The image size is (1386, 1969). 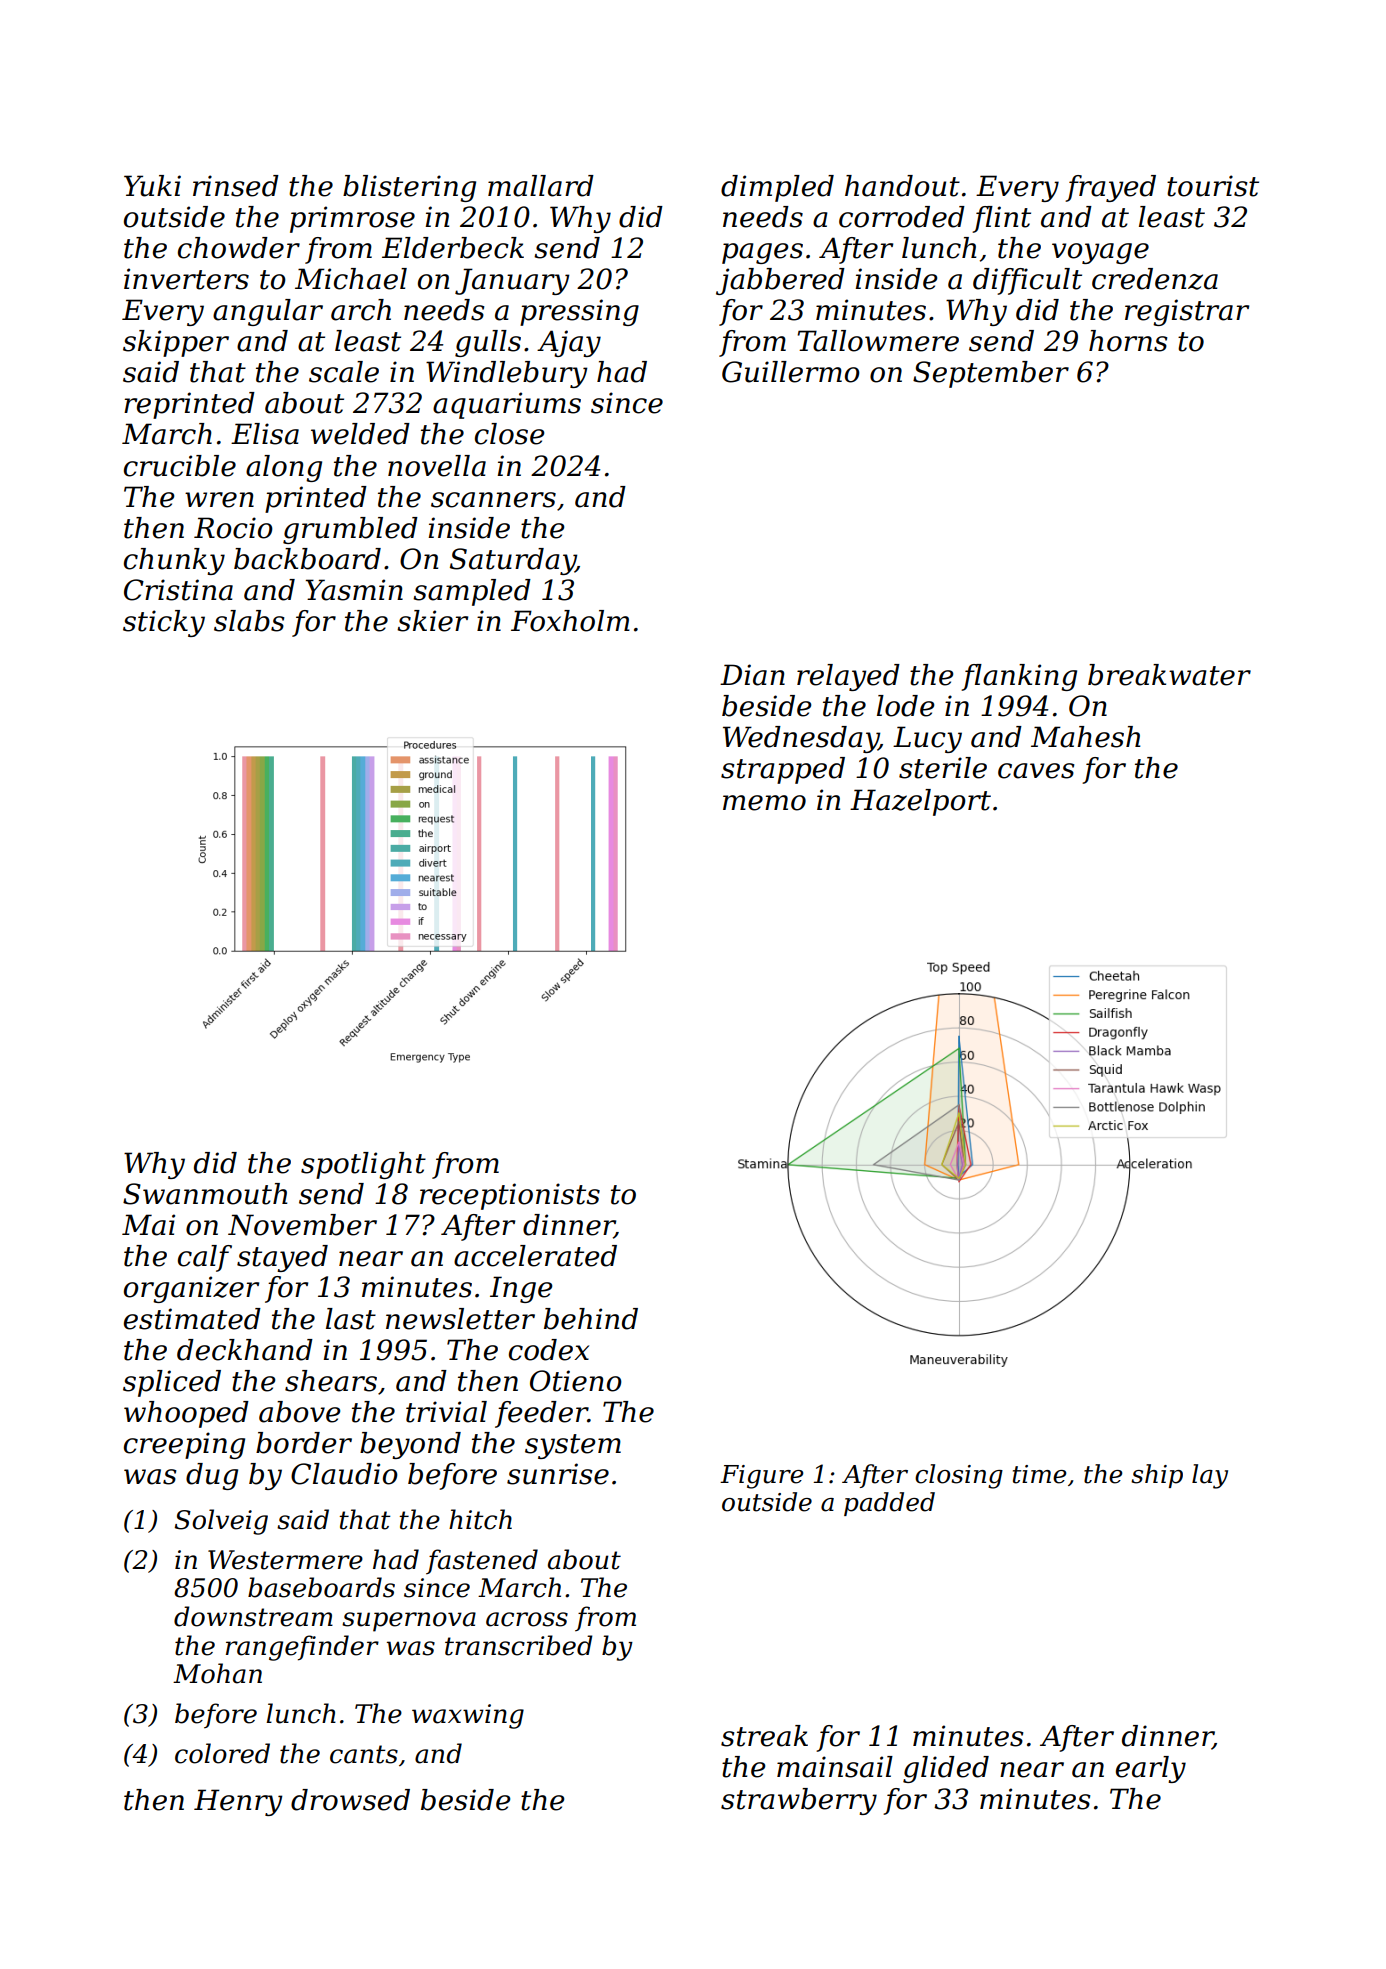 What do you see at coordinates (480, 1519) in the page?
I see `hitch` at bounding box center [480, 1519].
